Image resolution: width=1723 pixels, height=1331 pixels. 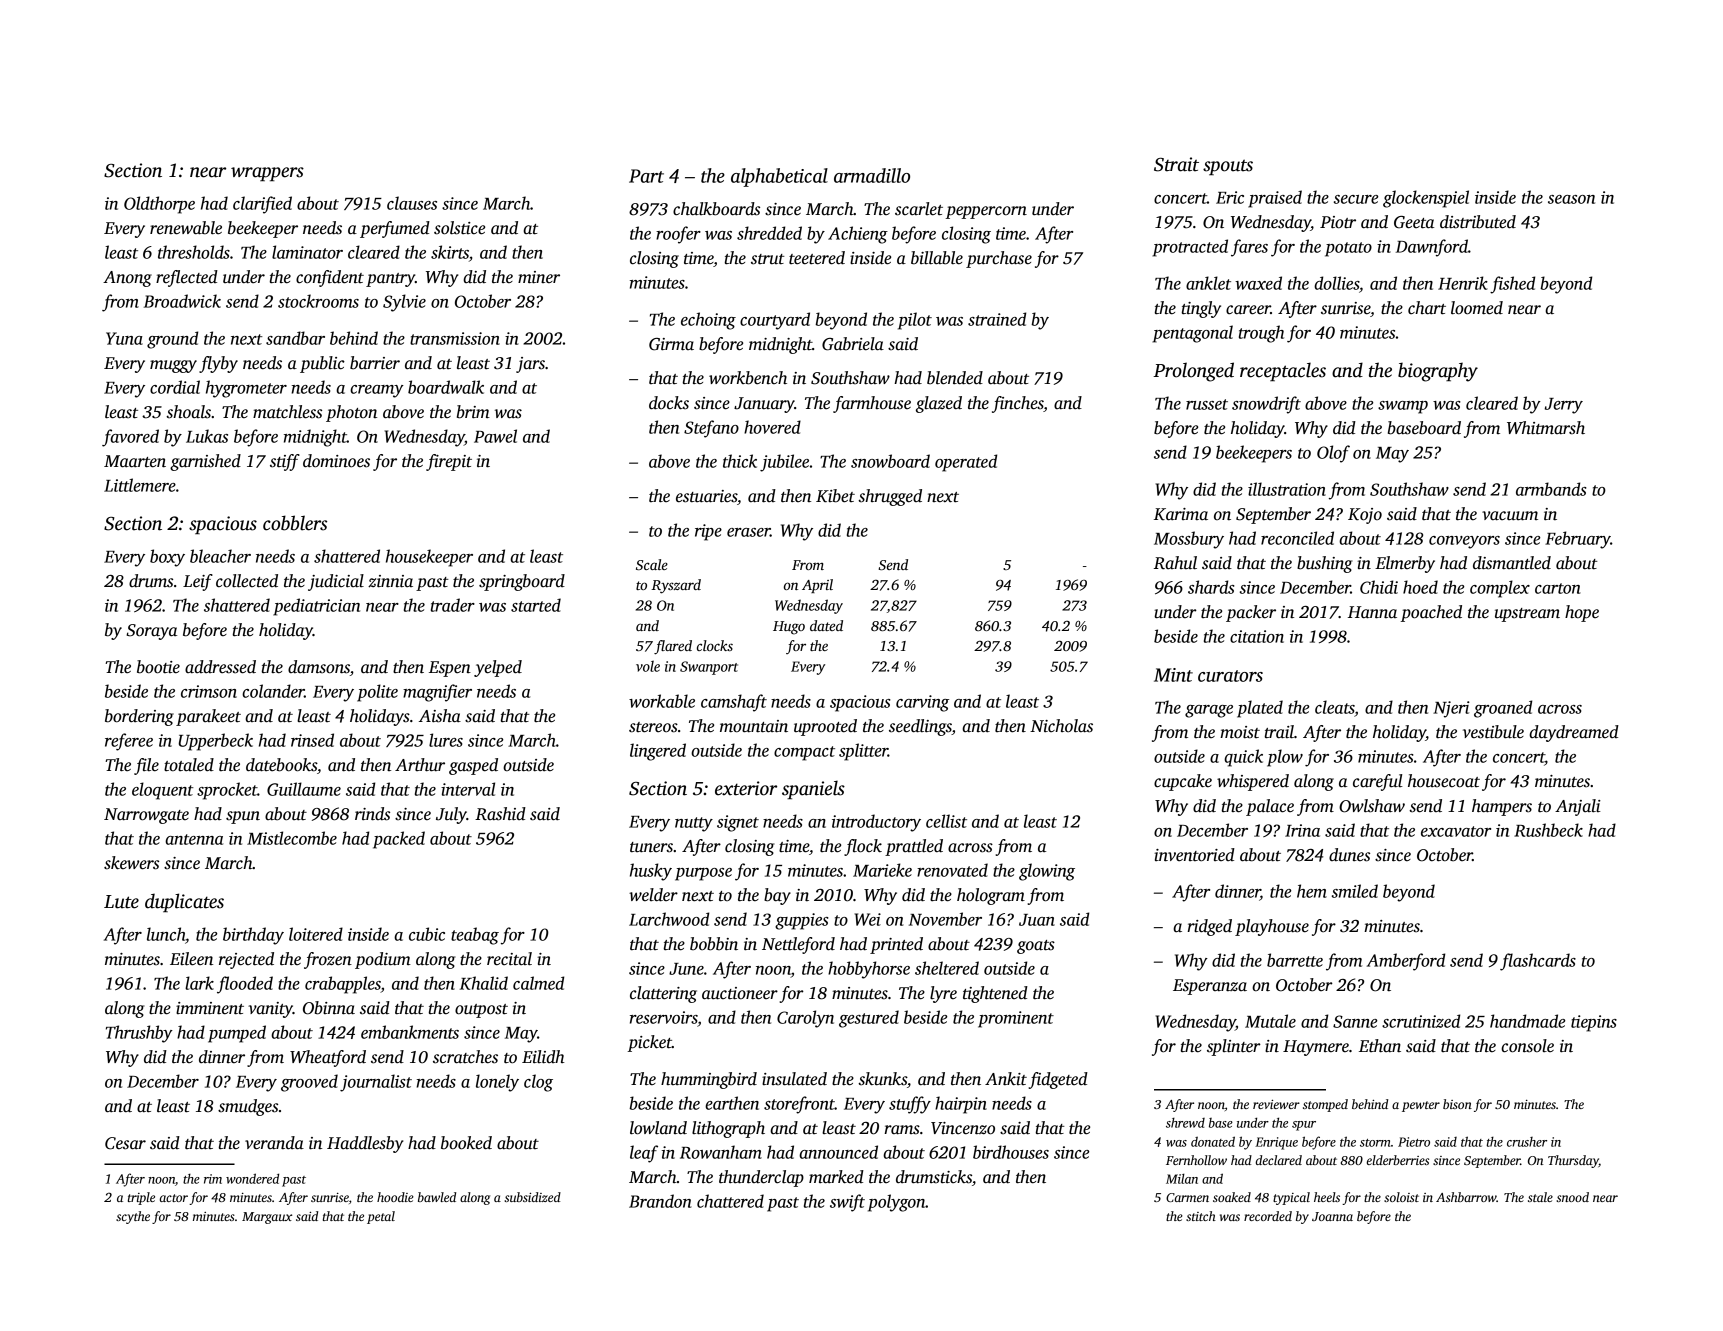 What do you see at coordinates (838, 1152) in the page?
I see `announced` at bounding box center [838, 1152].
